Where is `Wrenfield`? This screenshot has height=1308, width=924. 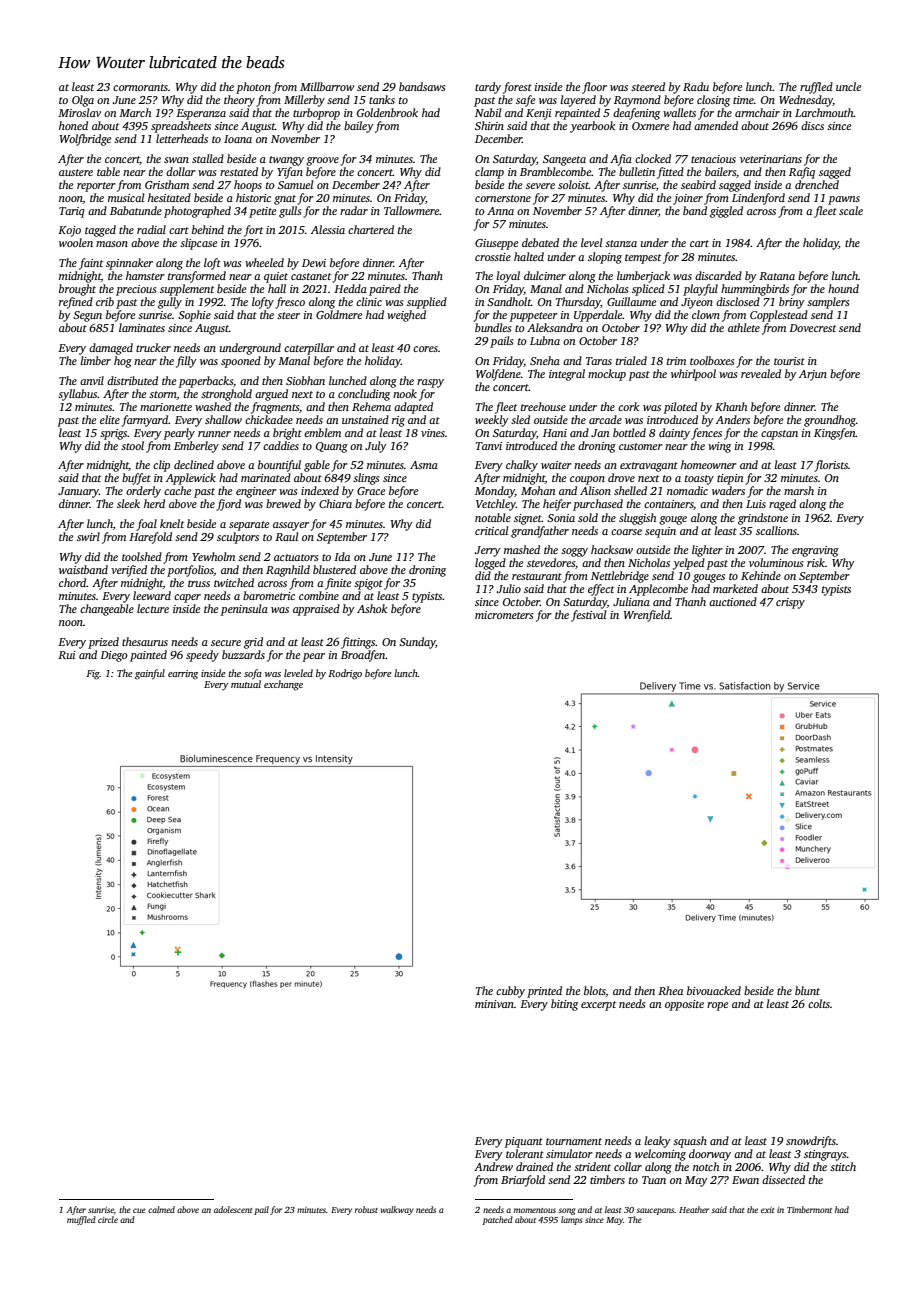 Wrenfield is located at coordinates (647, 616).
